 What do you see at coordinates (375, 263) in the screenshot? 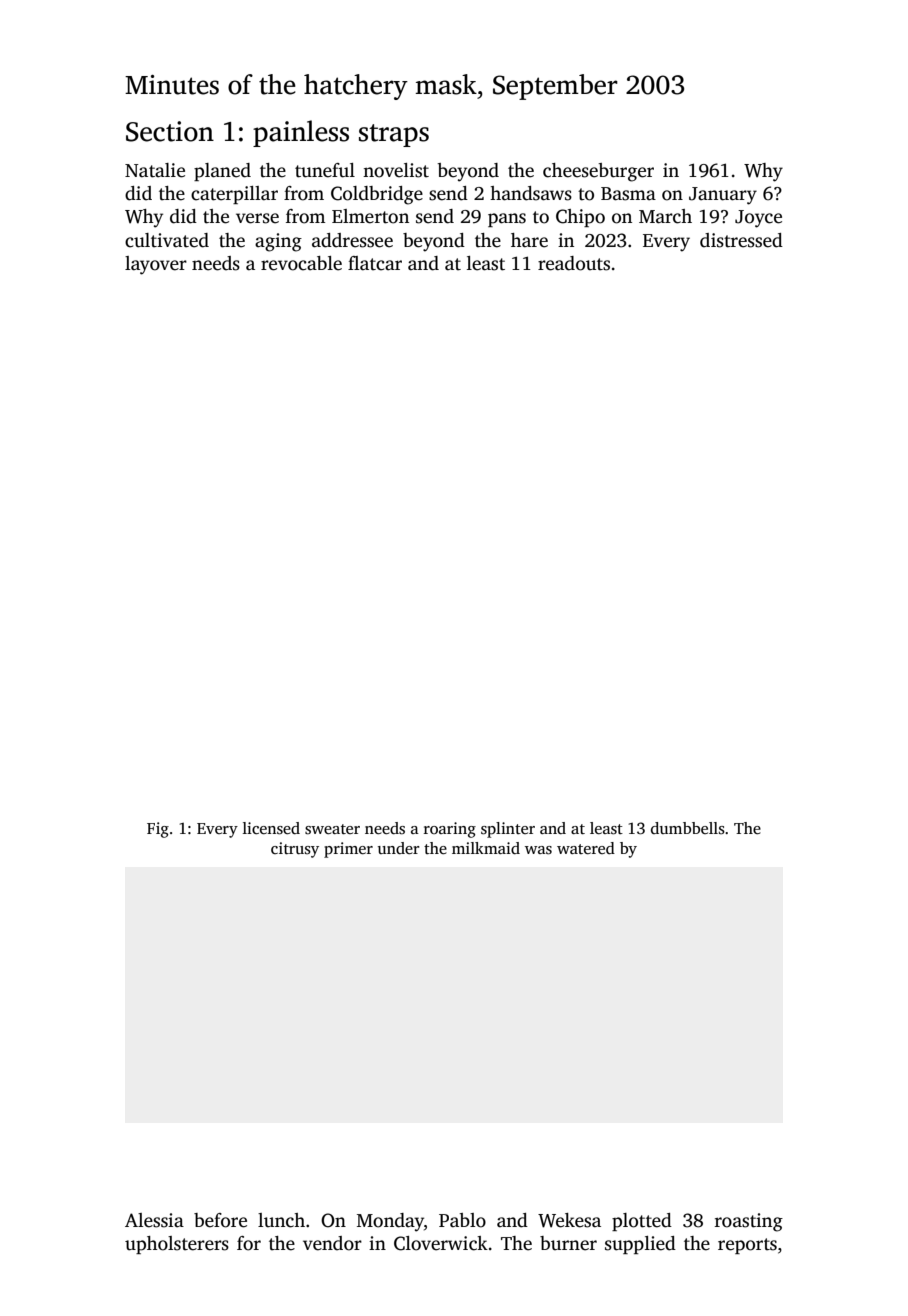
I see `flatcar` at bounding box center [375, 263].
